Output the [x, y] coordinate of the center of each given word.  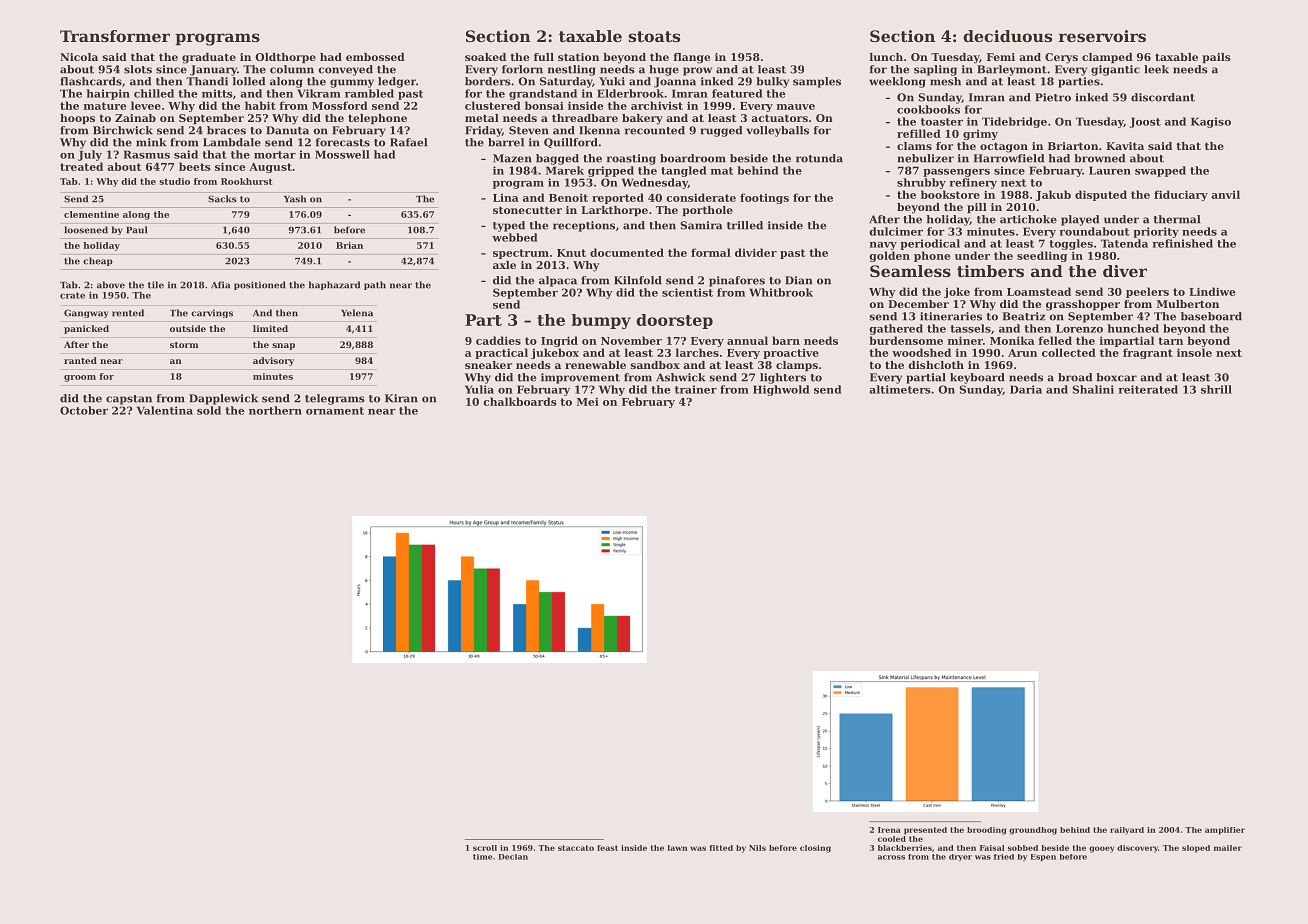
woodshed [921, 352]
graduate [209, 58]
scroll [485, 848]
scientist [687, 292]
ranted [80, 360]
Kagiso [1211, 122]
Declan [513, 857]
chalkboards [520, 401]
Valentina [165, 410]
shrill [1216, 389]
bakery [642, 119]
